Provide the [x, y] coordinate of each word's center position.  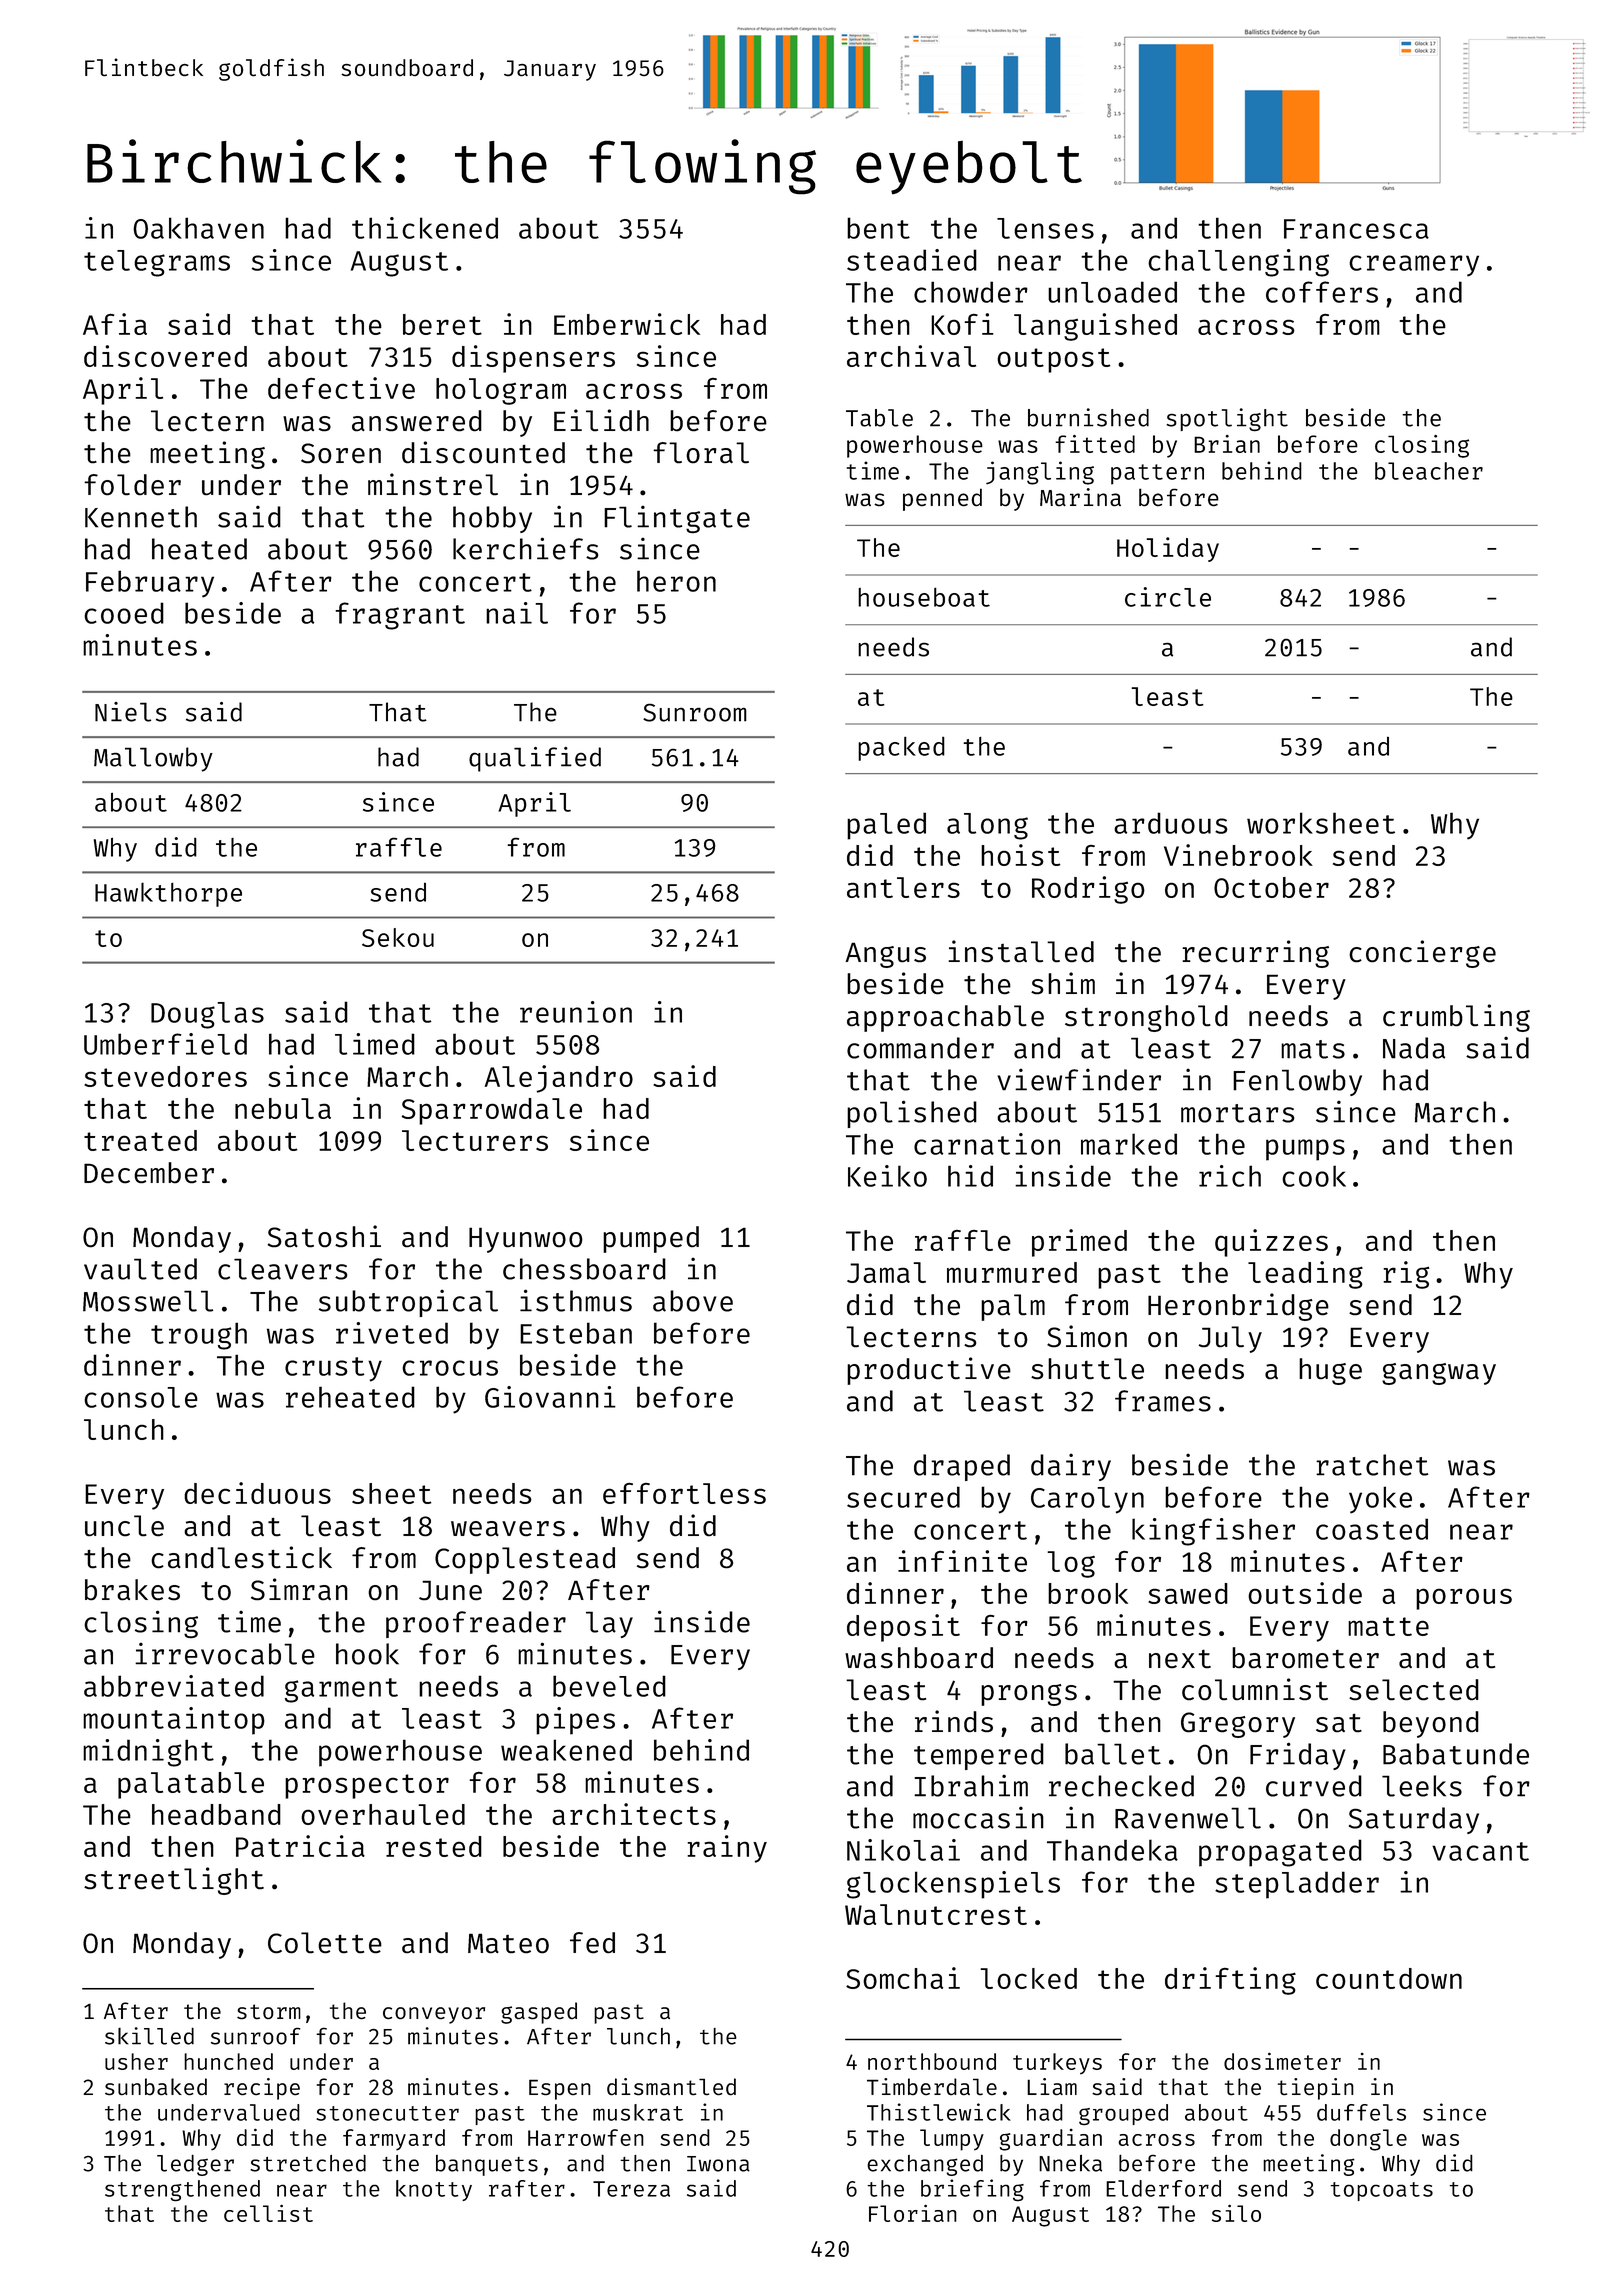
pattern [1157, 474]
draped [962, 1467]
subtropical [408, 1303]
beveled [609, 1686]
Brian [1227, 444]
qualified [535, 759]
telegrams [157, 263]
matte [1388, 1626]
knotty [434, 2190]
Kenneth [141, 517]
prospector [367, 1786]
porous [1464, 1599]
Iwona [718, 2164]
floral [701, 452]
